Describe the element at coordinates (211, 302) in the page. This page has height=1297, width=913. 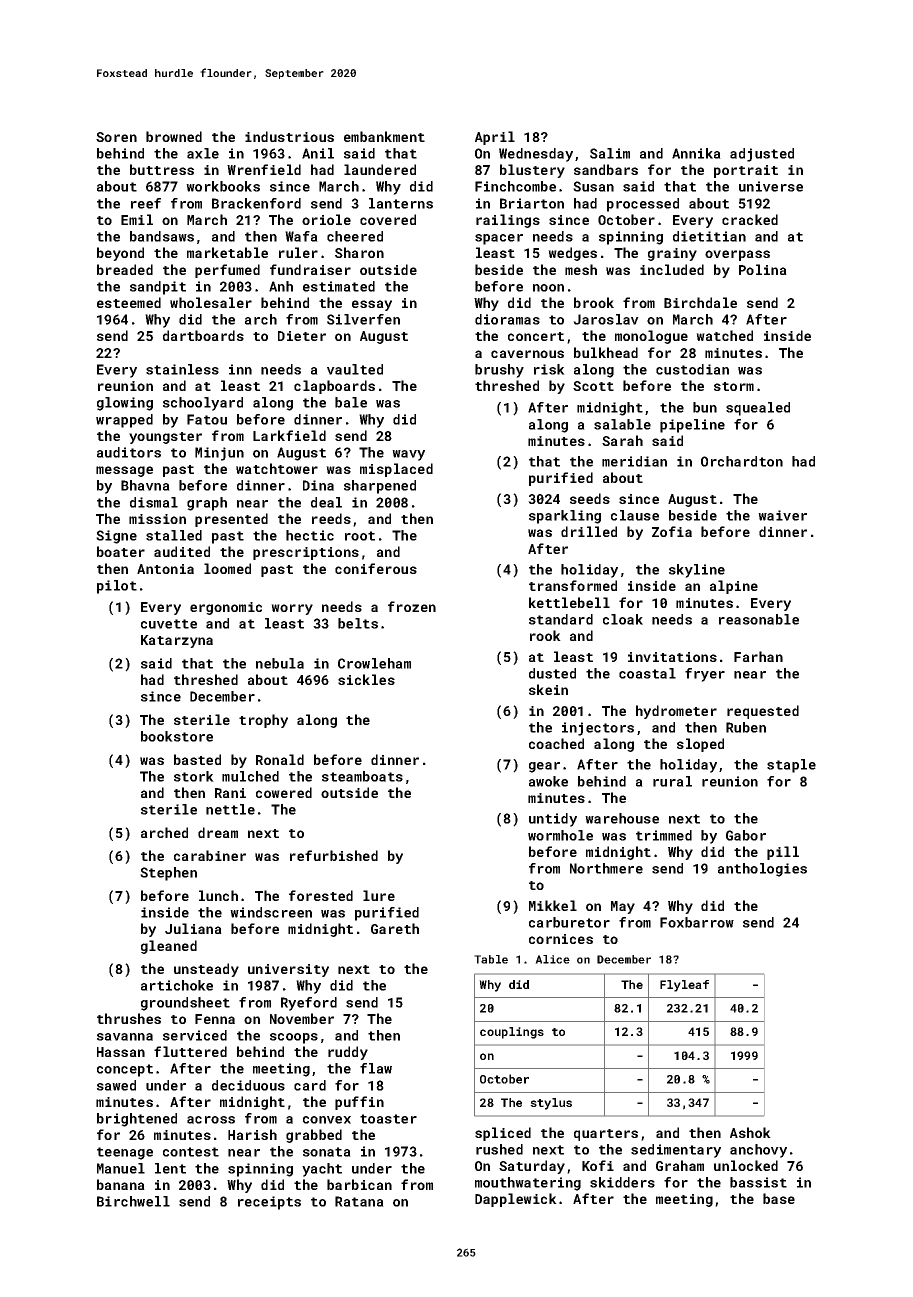
I see `wholesaler` at that location.
